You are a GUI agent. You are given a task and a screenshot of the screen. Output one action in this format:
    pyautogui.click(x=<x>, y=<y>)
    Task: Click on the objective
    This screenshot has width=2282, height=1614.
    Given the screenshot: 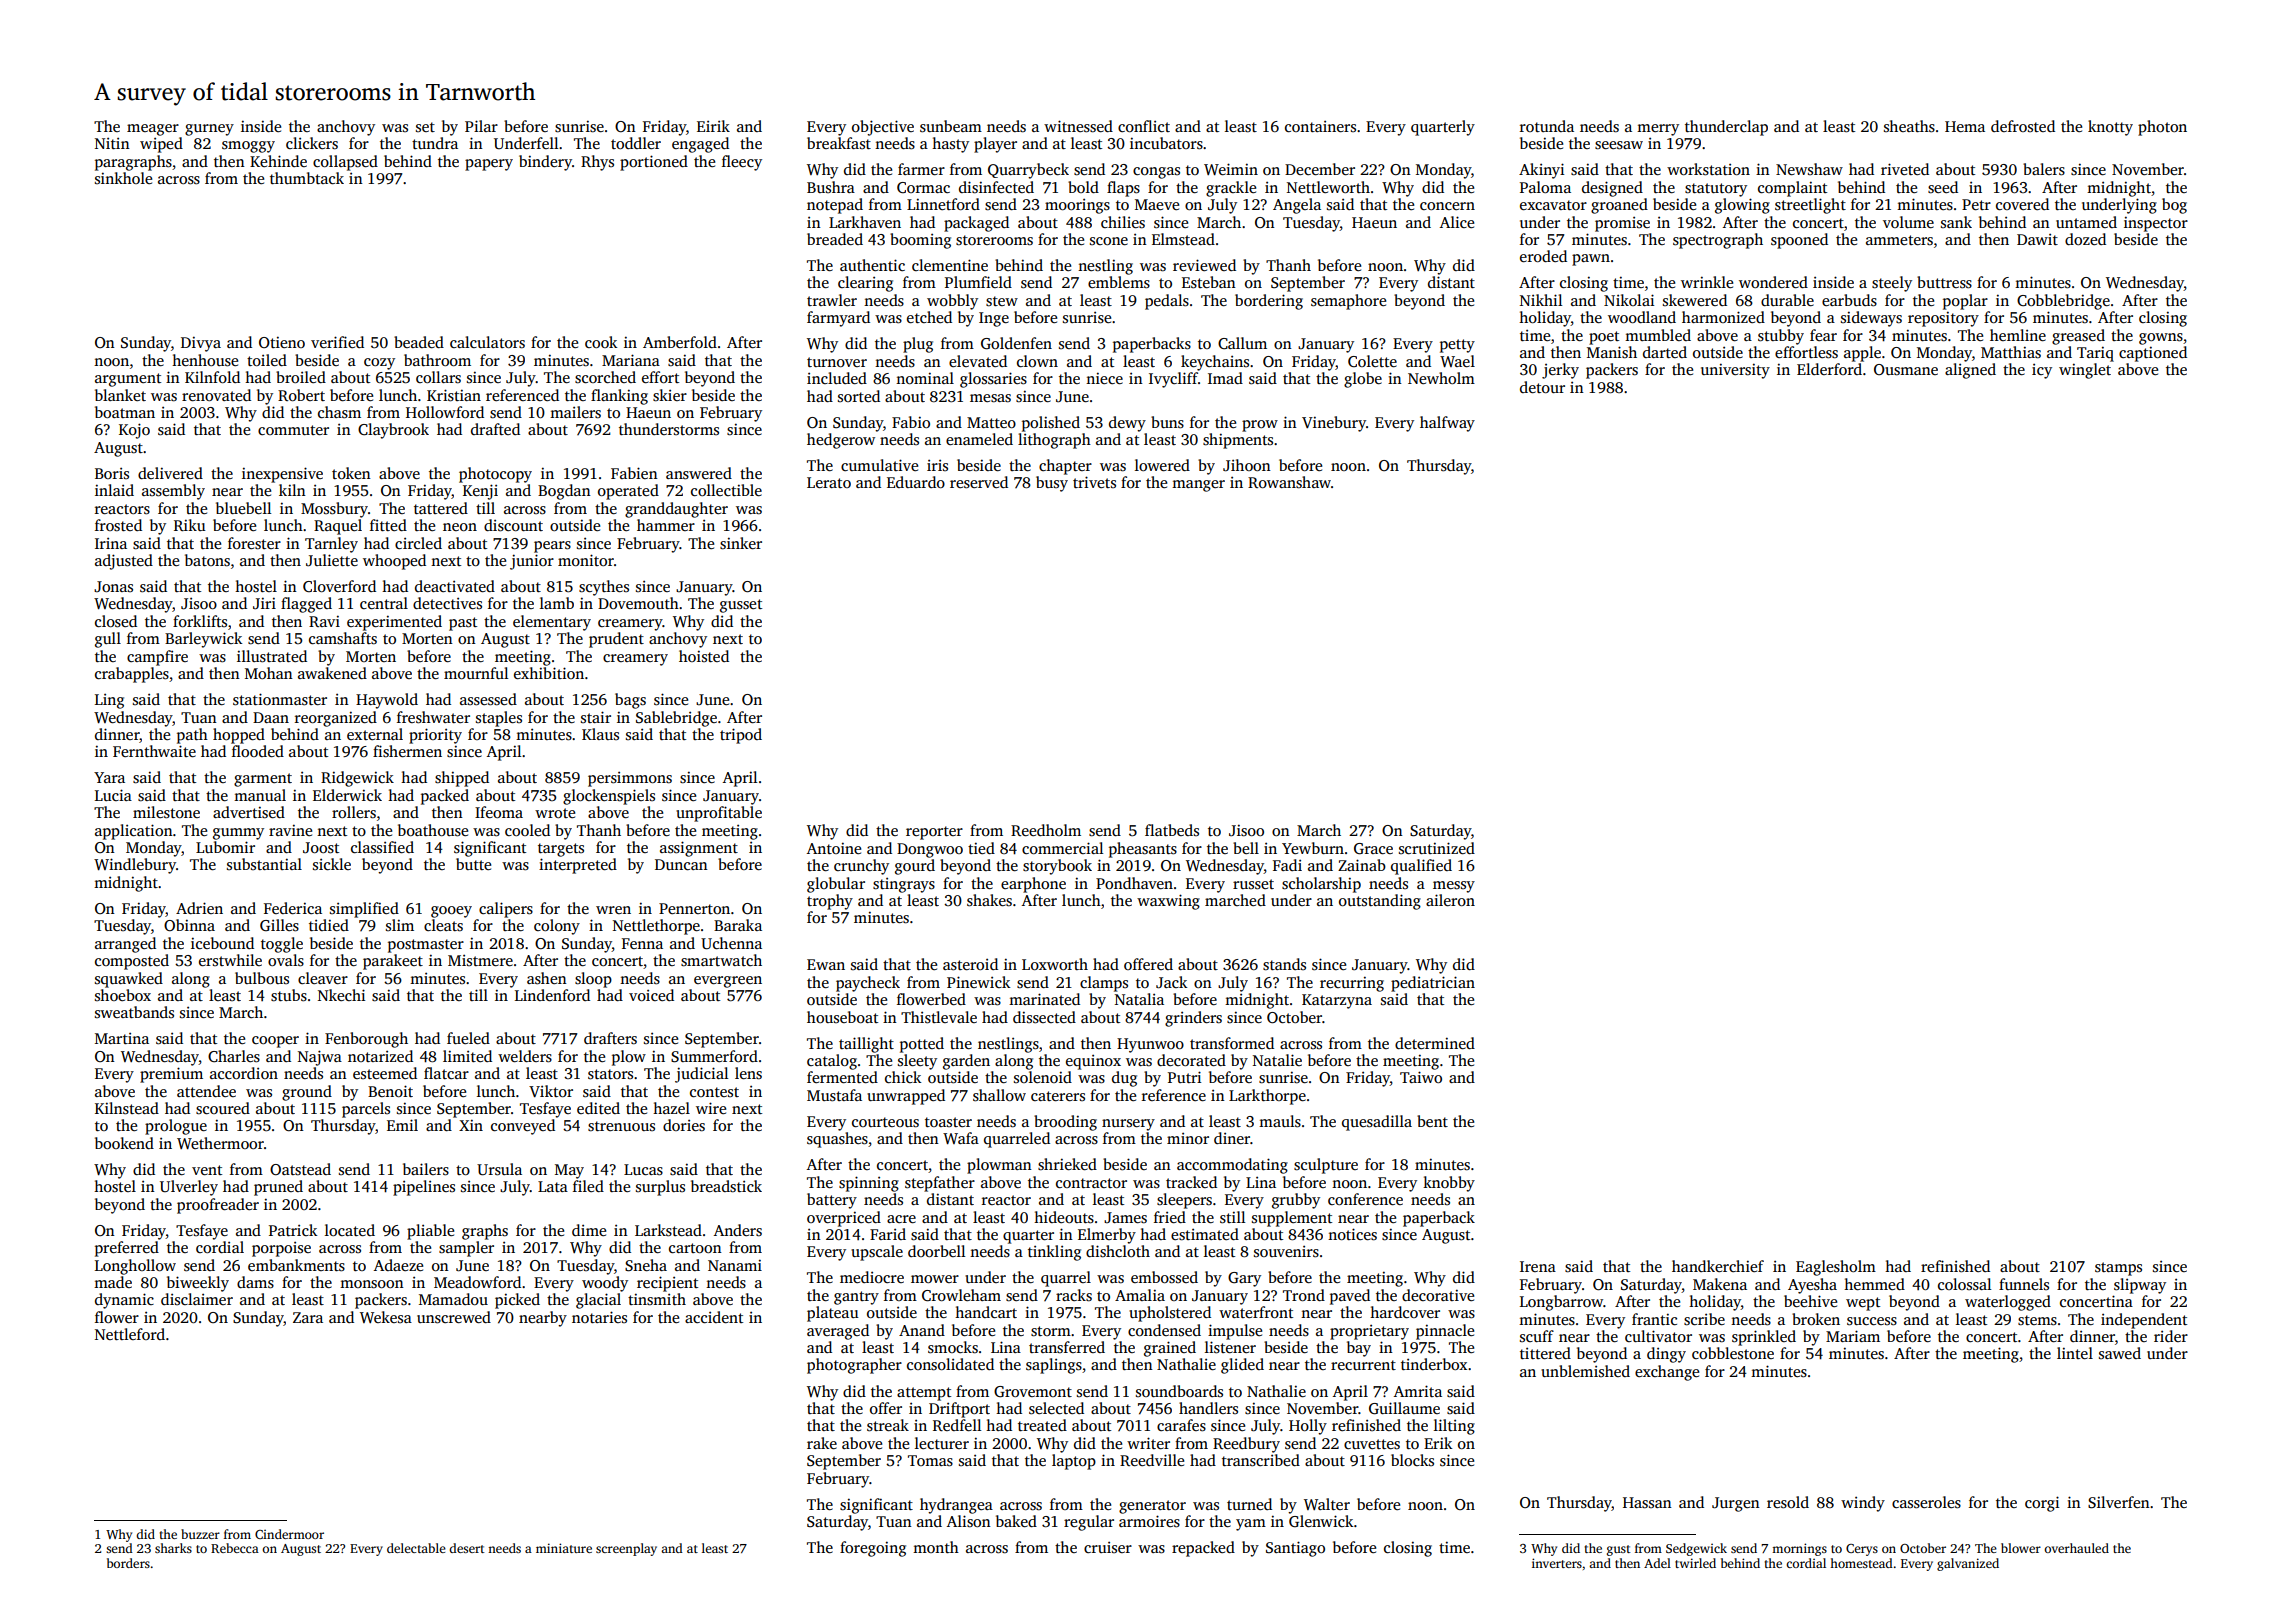 What is the action you would take?
    pyautogui.click(x=883, y=128)
